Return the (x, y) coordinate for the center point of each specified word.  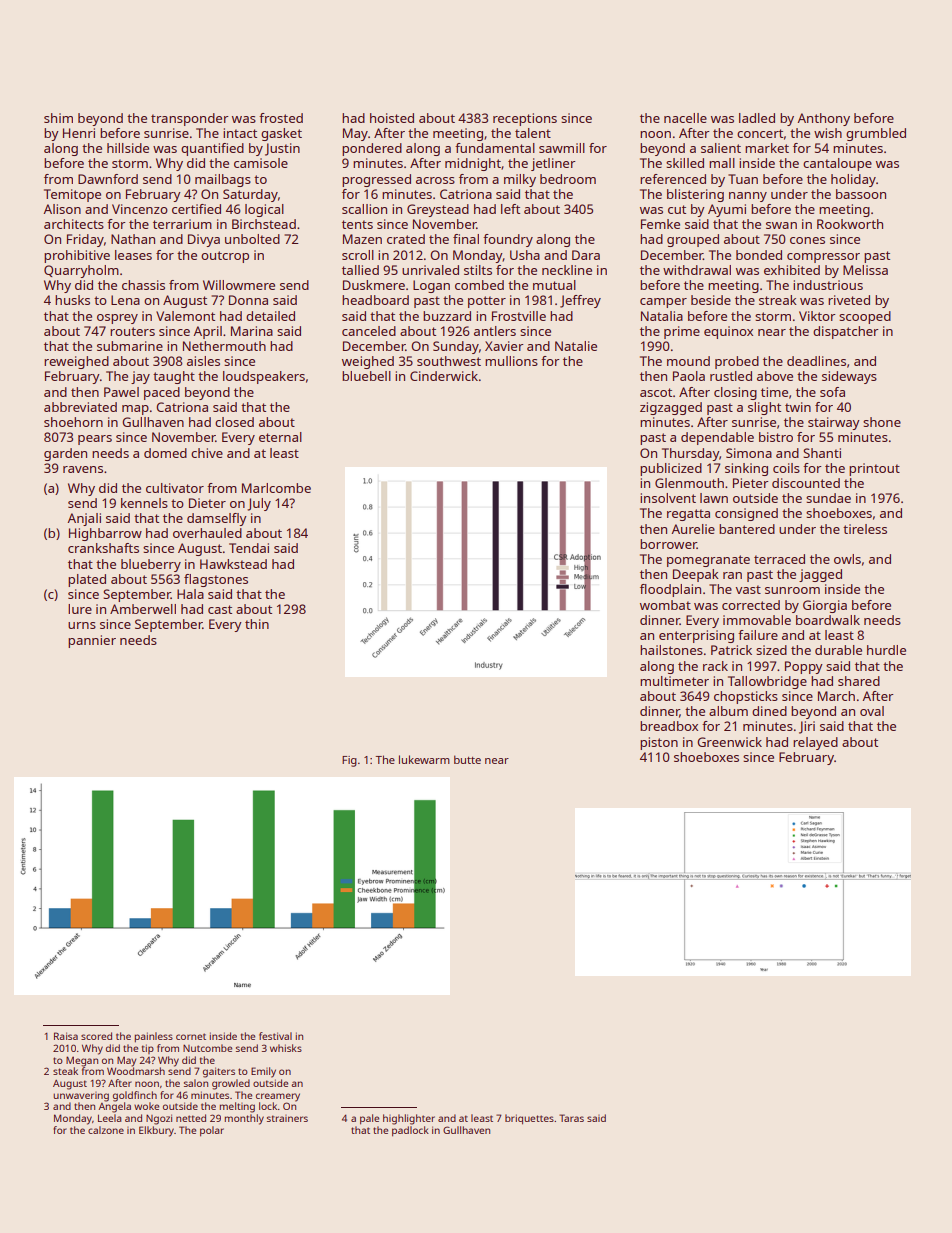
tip (148, 1049)
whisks (286, 1048)
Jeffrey (580, 301)
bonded (759, 255)
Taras (571, 1118)
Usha (525, 255)
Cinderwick (444, 376)
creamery (278, 1097)
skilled (685, 163)
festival (275, 1036)
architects (74, 224)
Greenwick (729, 742)
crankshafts (103, 548)
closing (735, 393)
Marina (252, 331)
